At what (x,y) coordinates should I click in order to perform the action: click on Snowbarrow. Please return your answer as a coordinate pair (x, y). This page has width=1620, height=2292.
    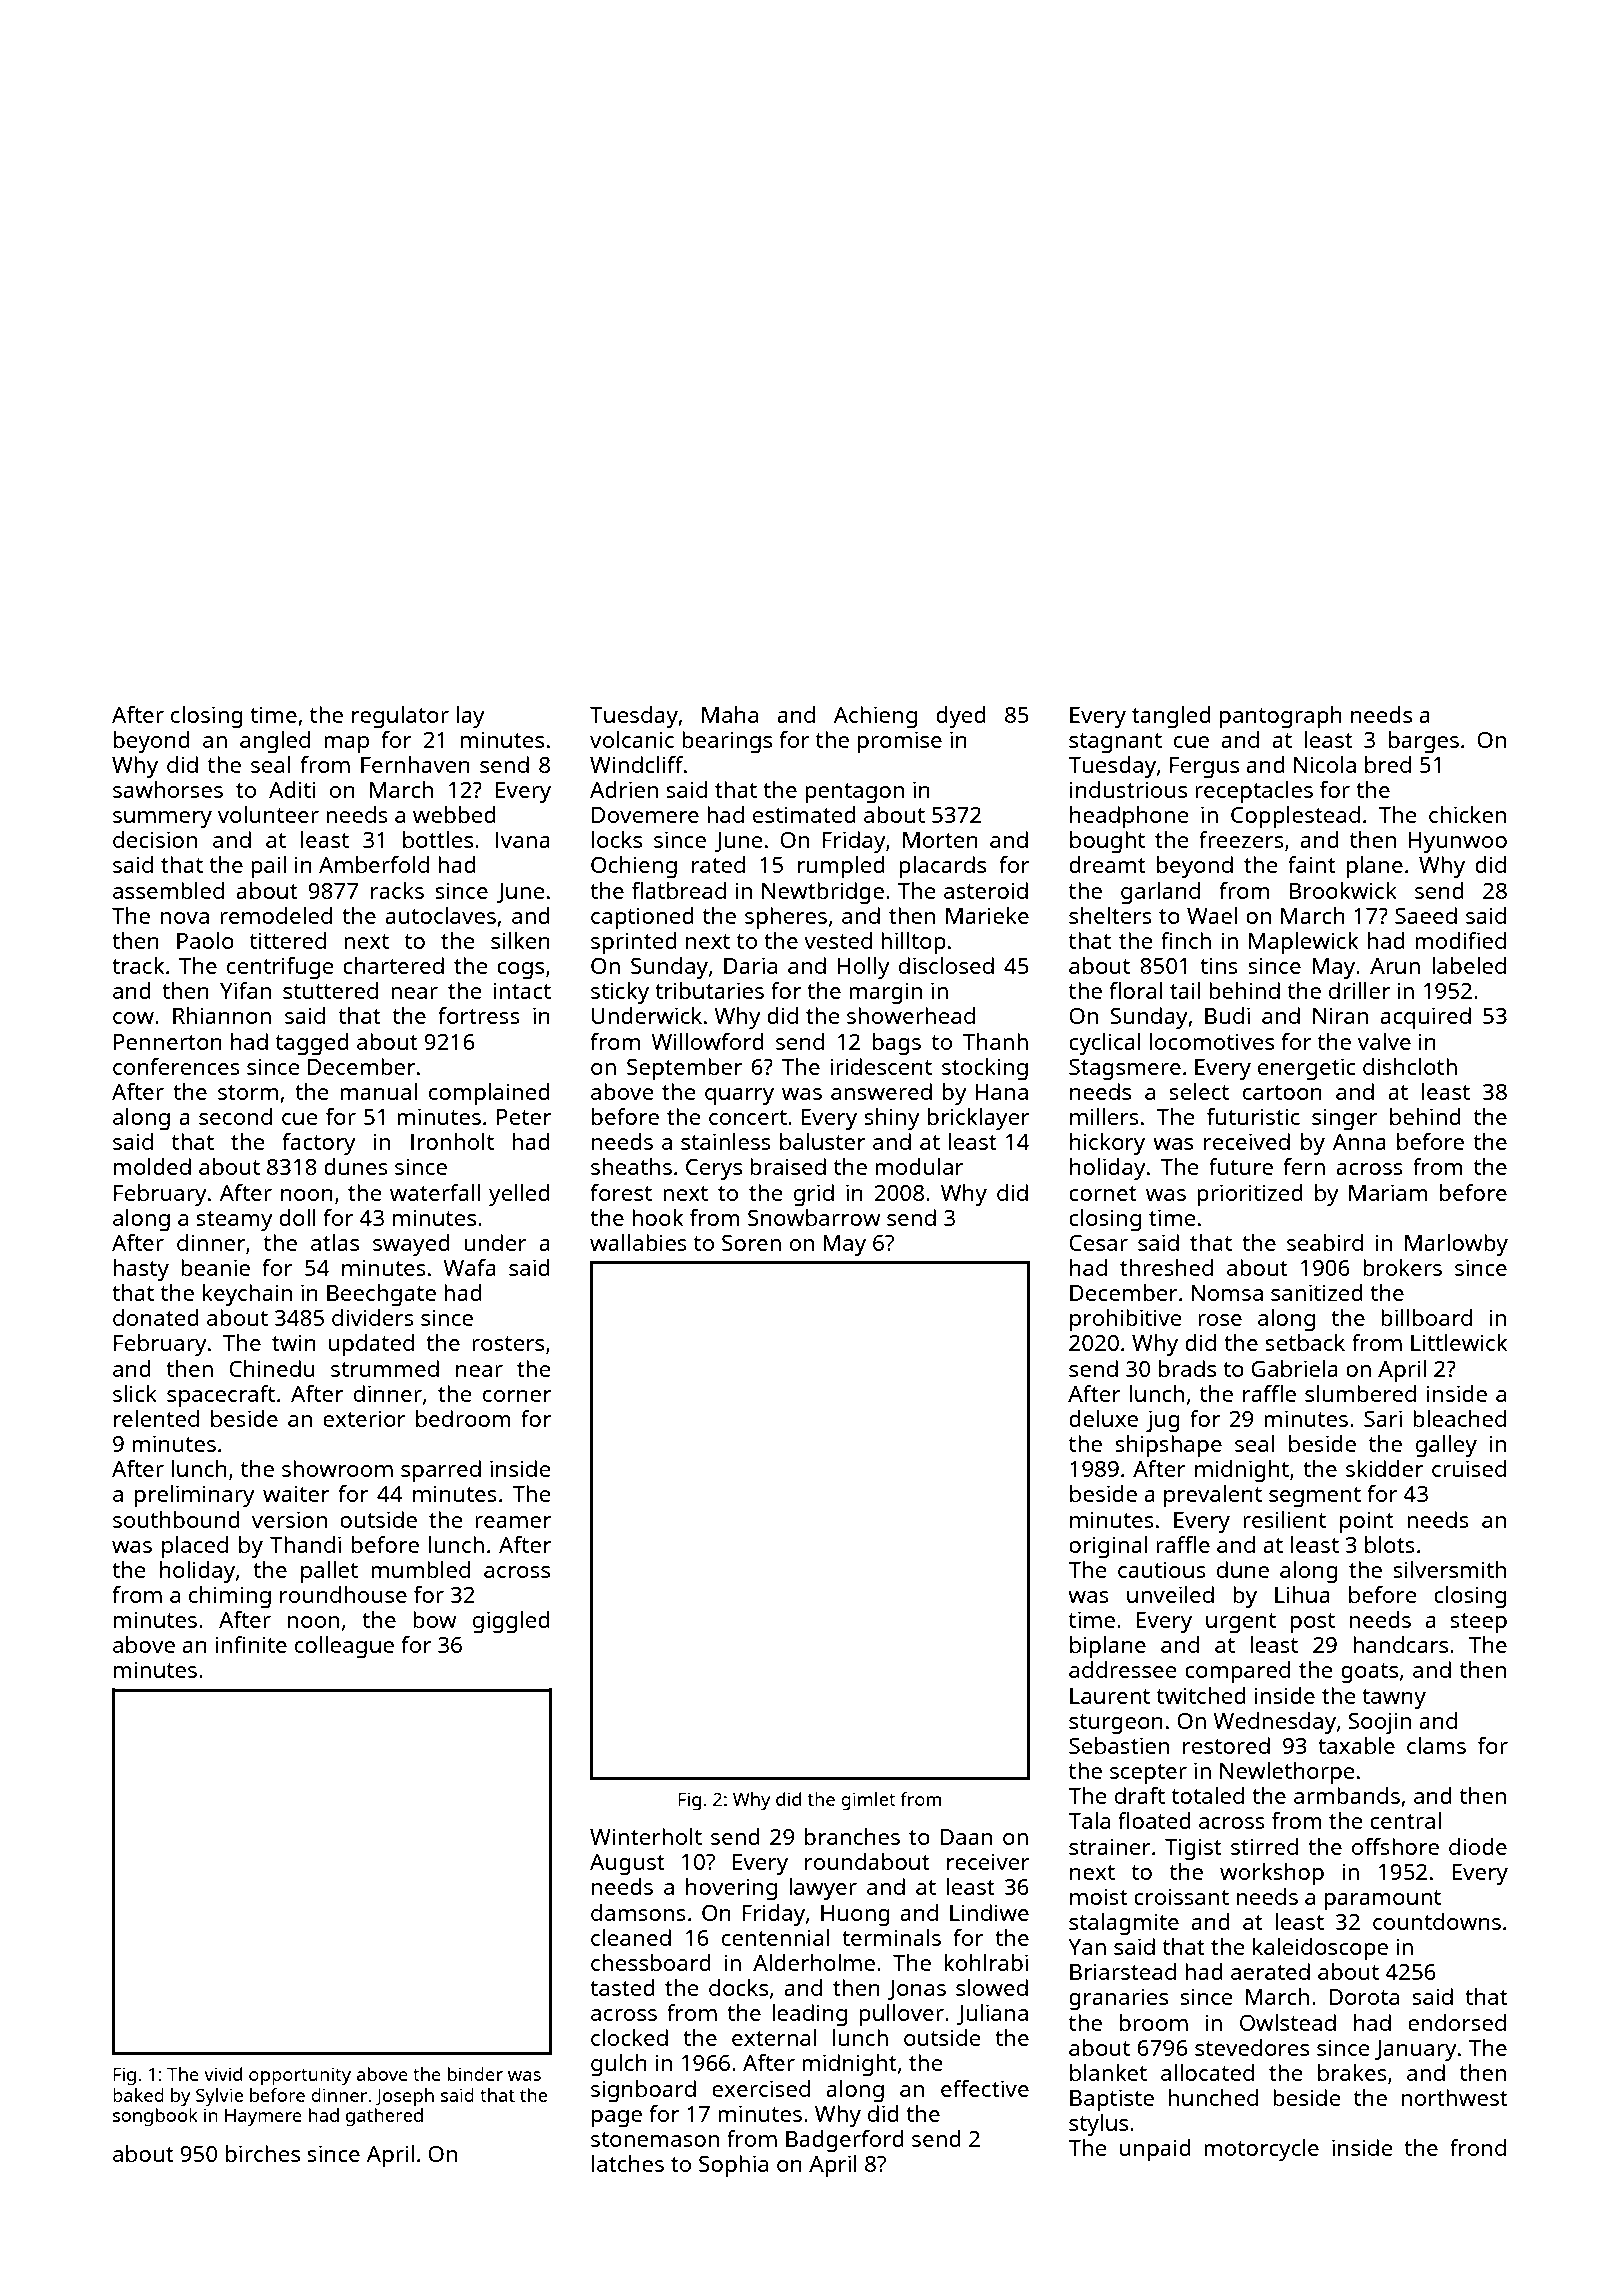
    Looking at the image, I should click on (814, 1217).
